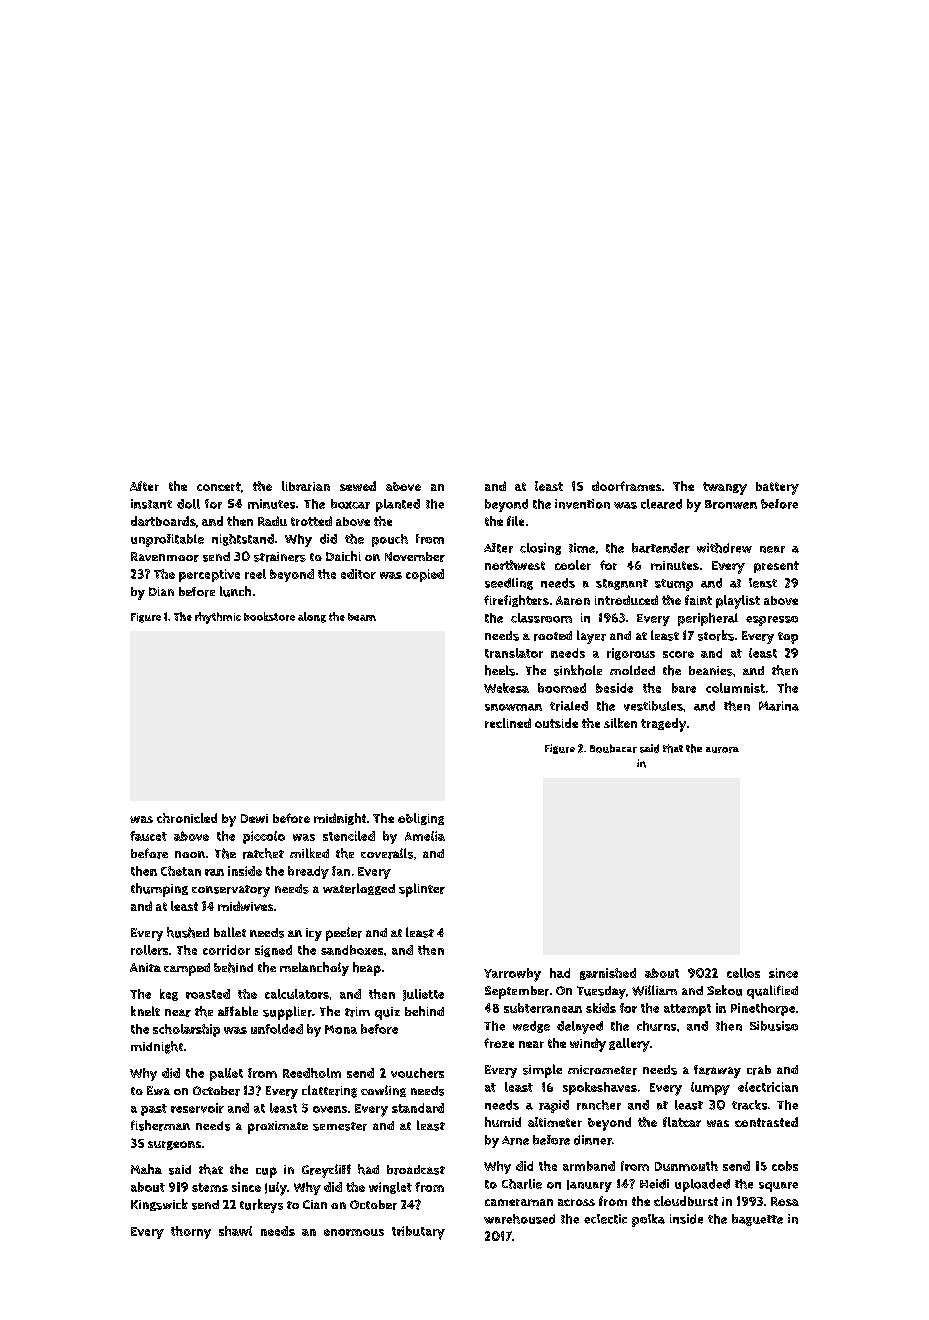 The height and width of the screenshot is (1320, 929). What do you see at coordinates (648, 1220) in the screenshot?
I see `polka` at bounding box center [648, 1220].
